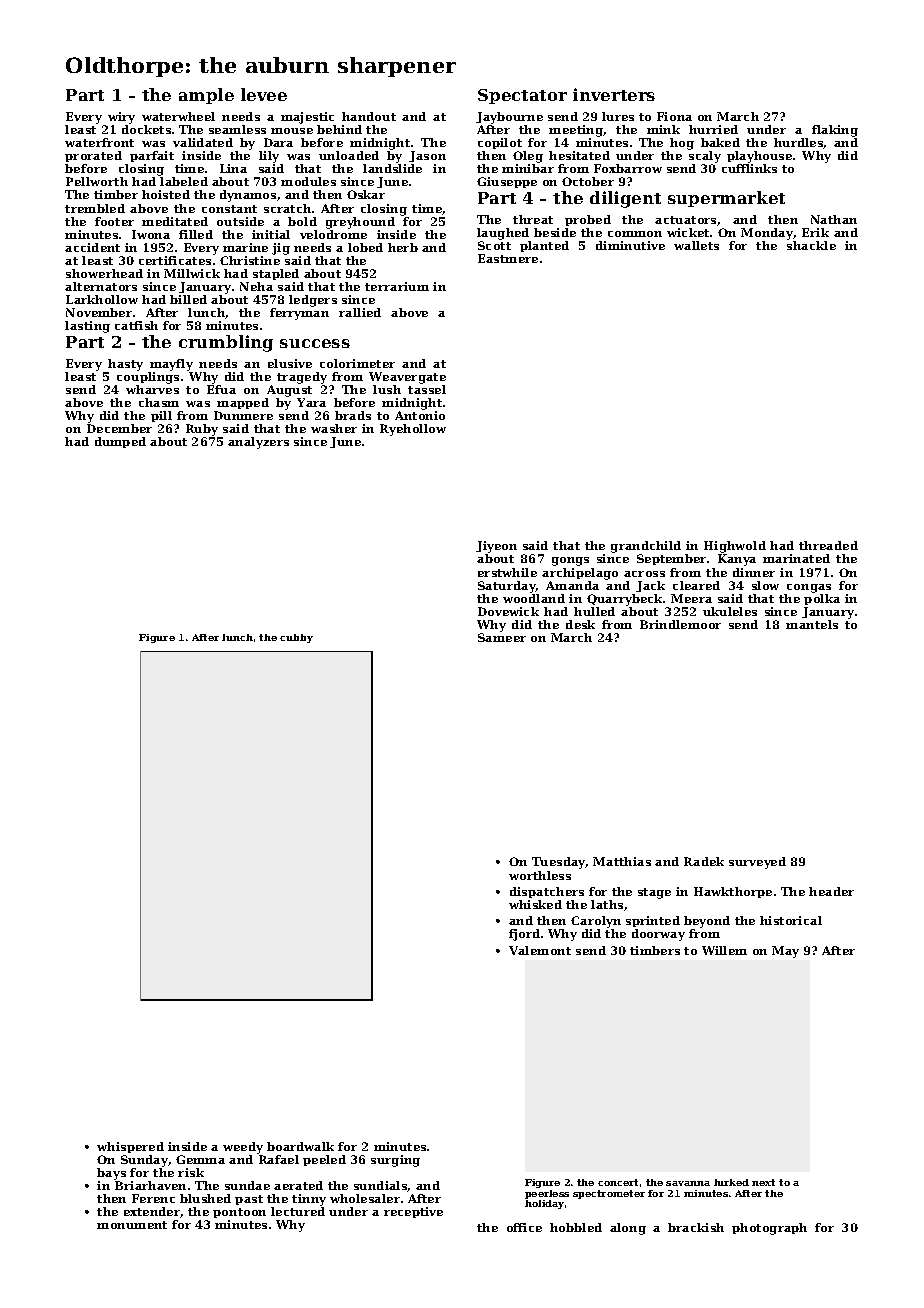 Image resolution: width=924 pixels, height=1308 pixels. Describe the element at coordinates (239, 1213) in the screenshot. I see `pontoon` at that location.
